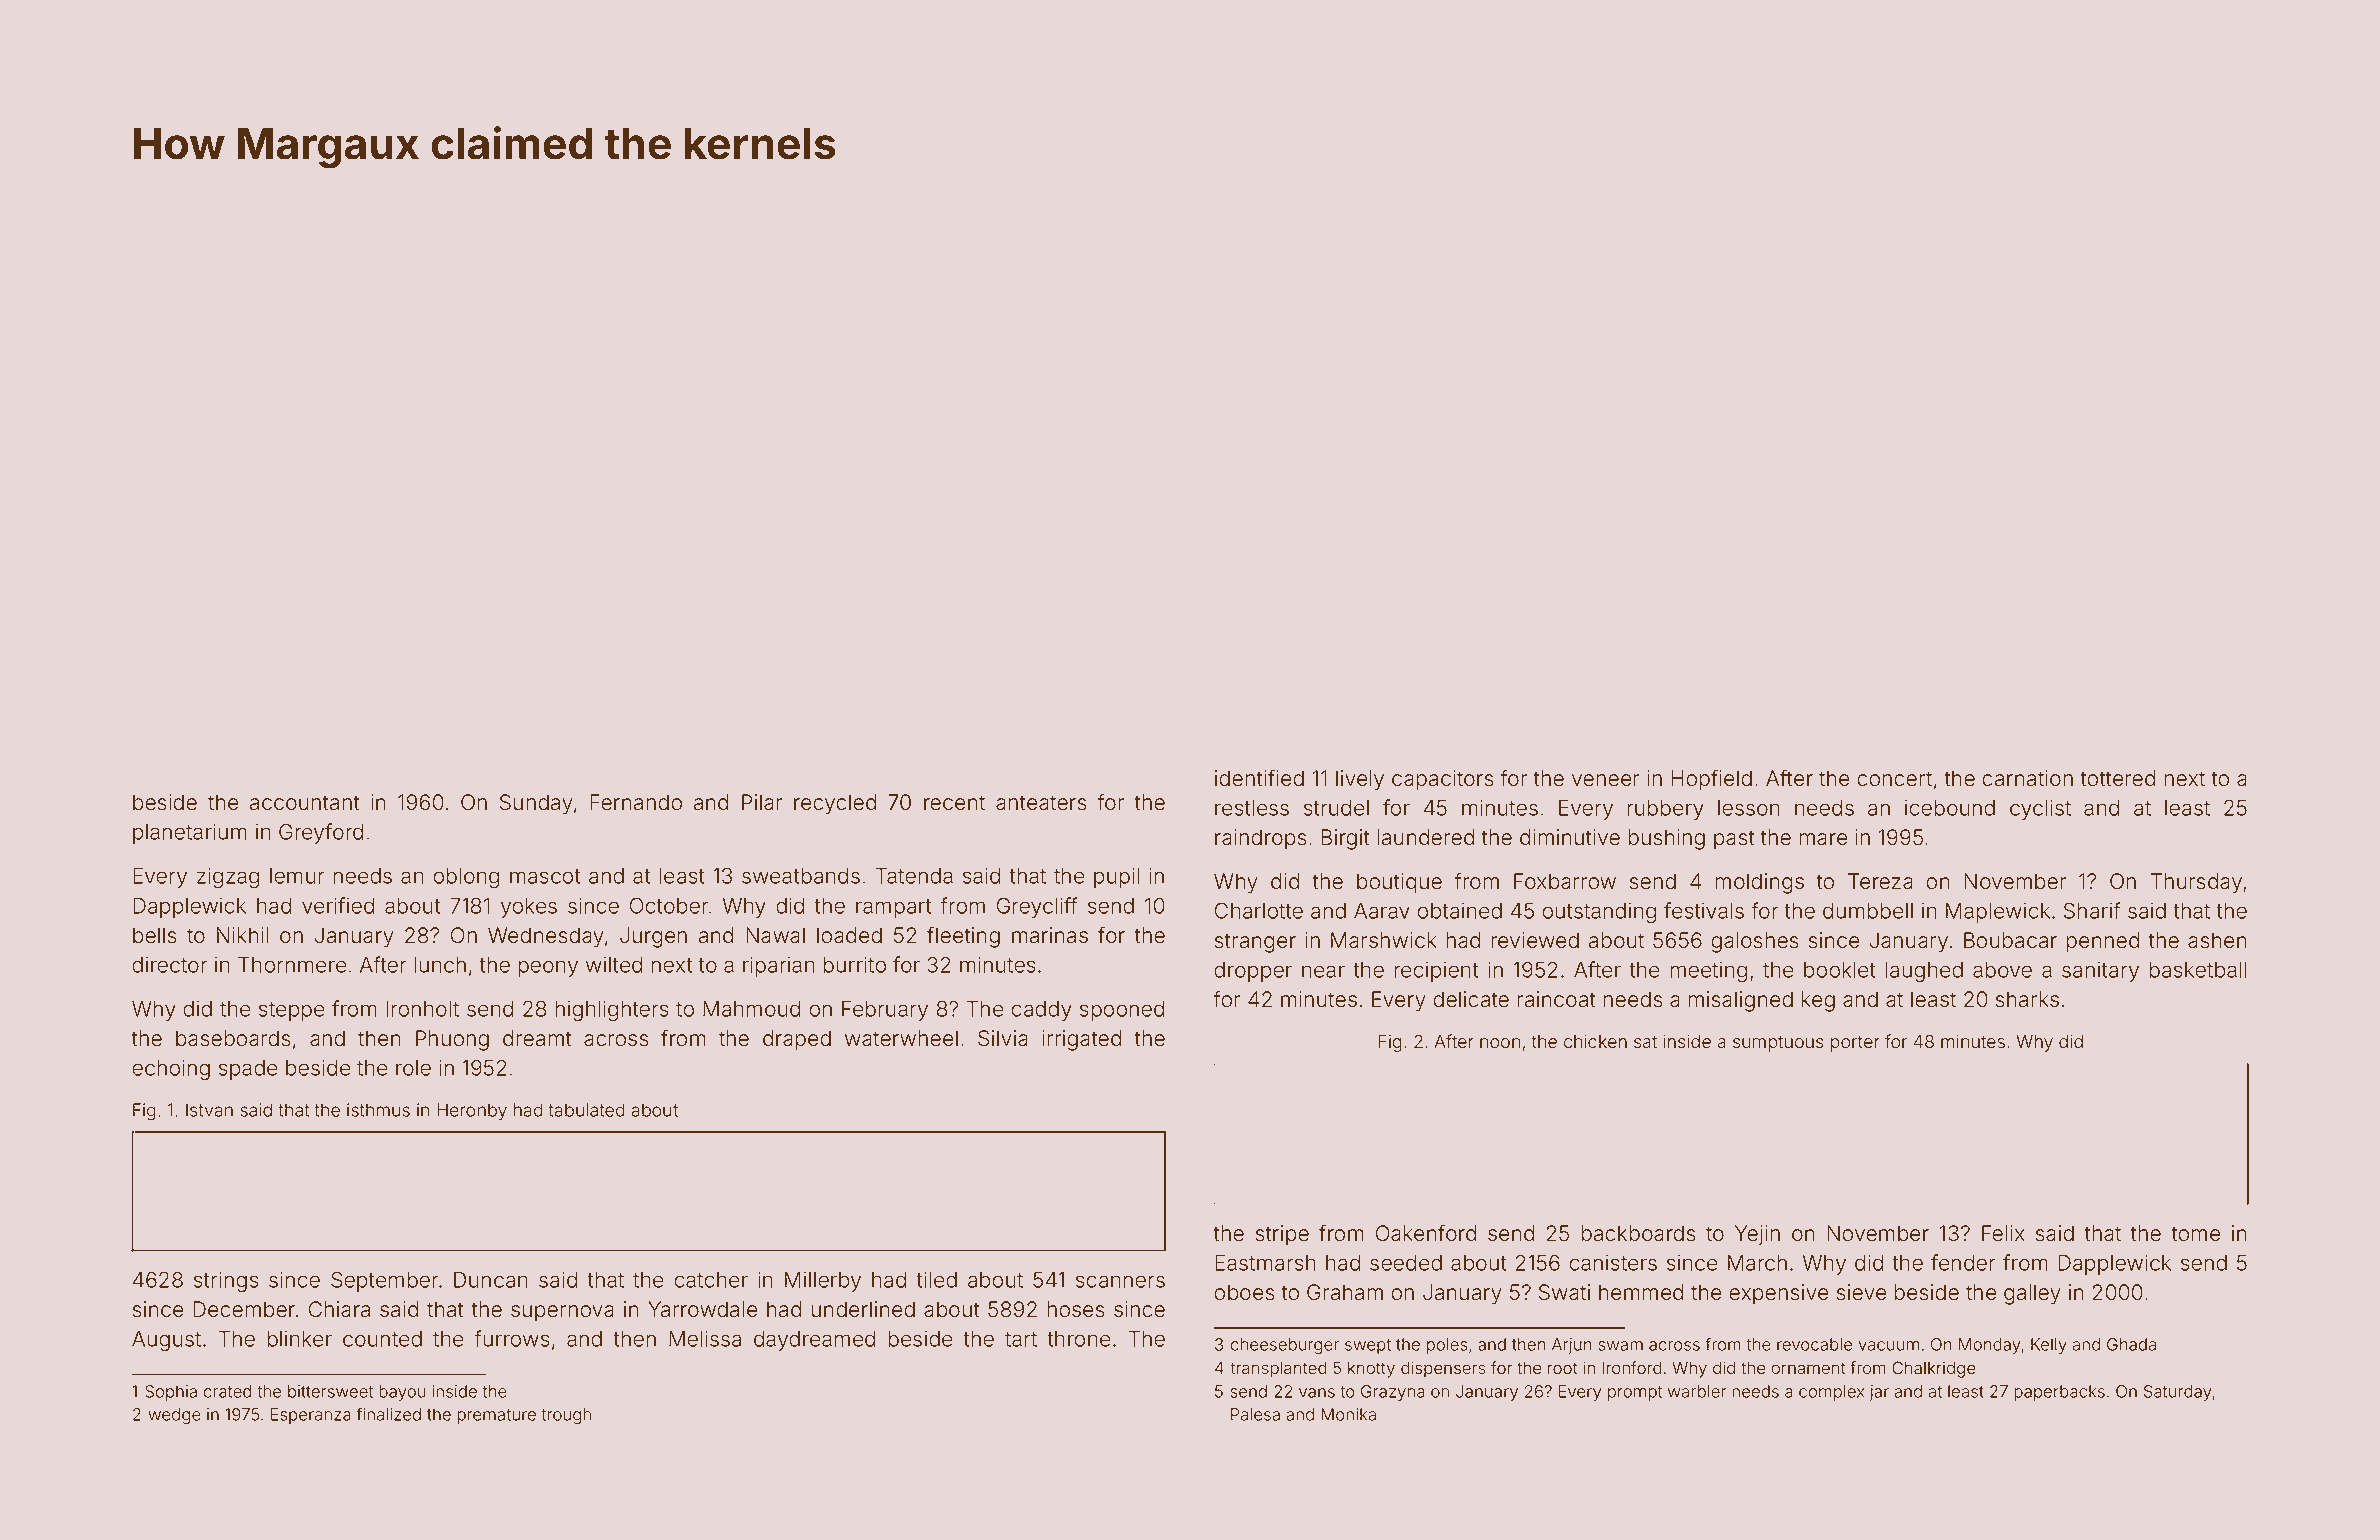  I want to click on tome, so click(2196, 1234).
